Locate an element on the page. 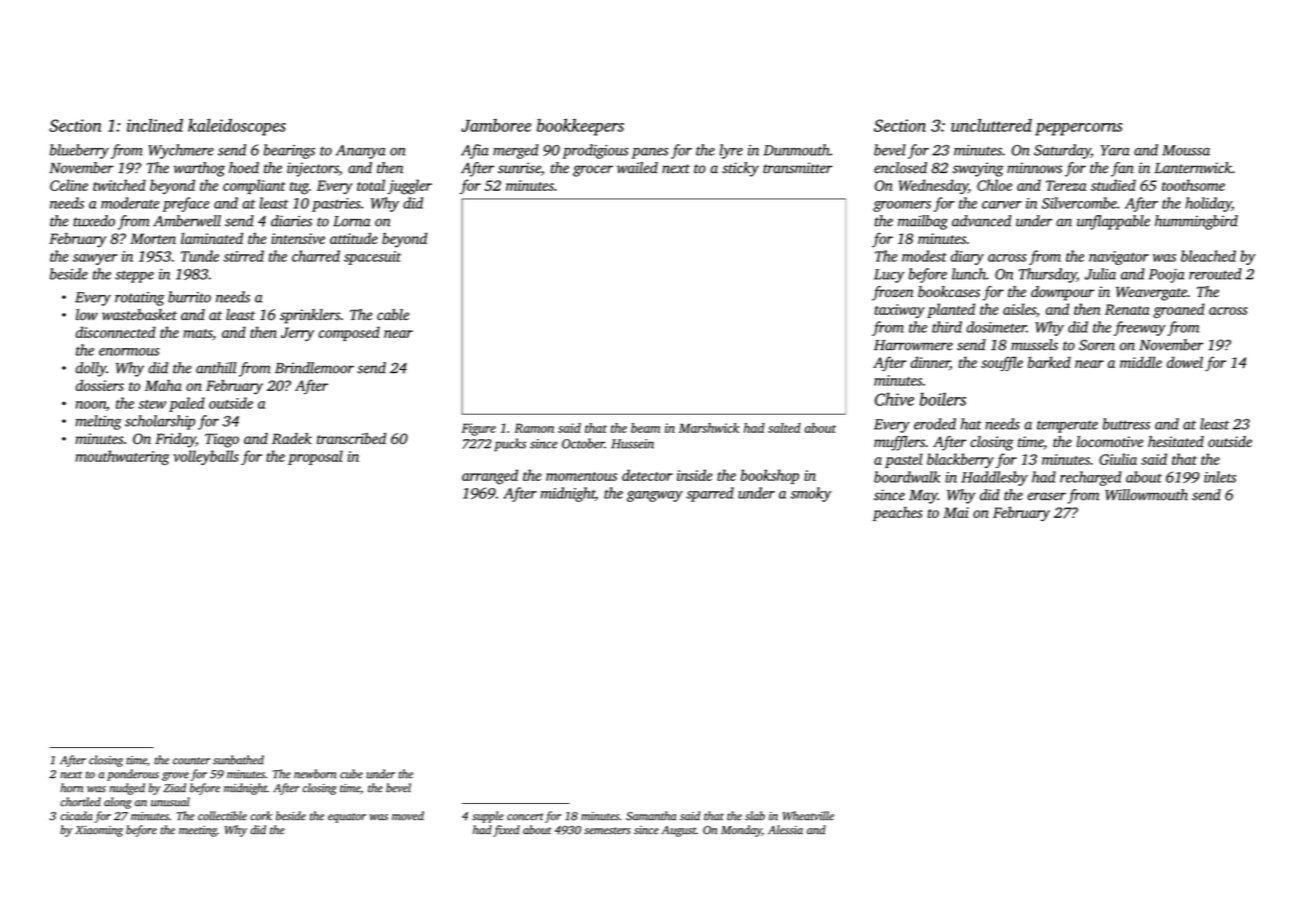 Image resolution: width=1308 pixels, height=924 pixels. mouthwatering is located at coordinates (122, 457).
